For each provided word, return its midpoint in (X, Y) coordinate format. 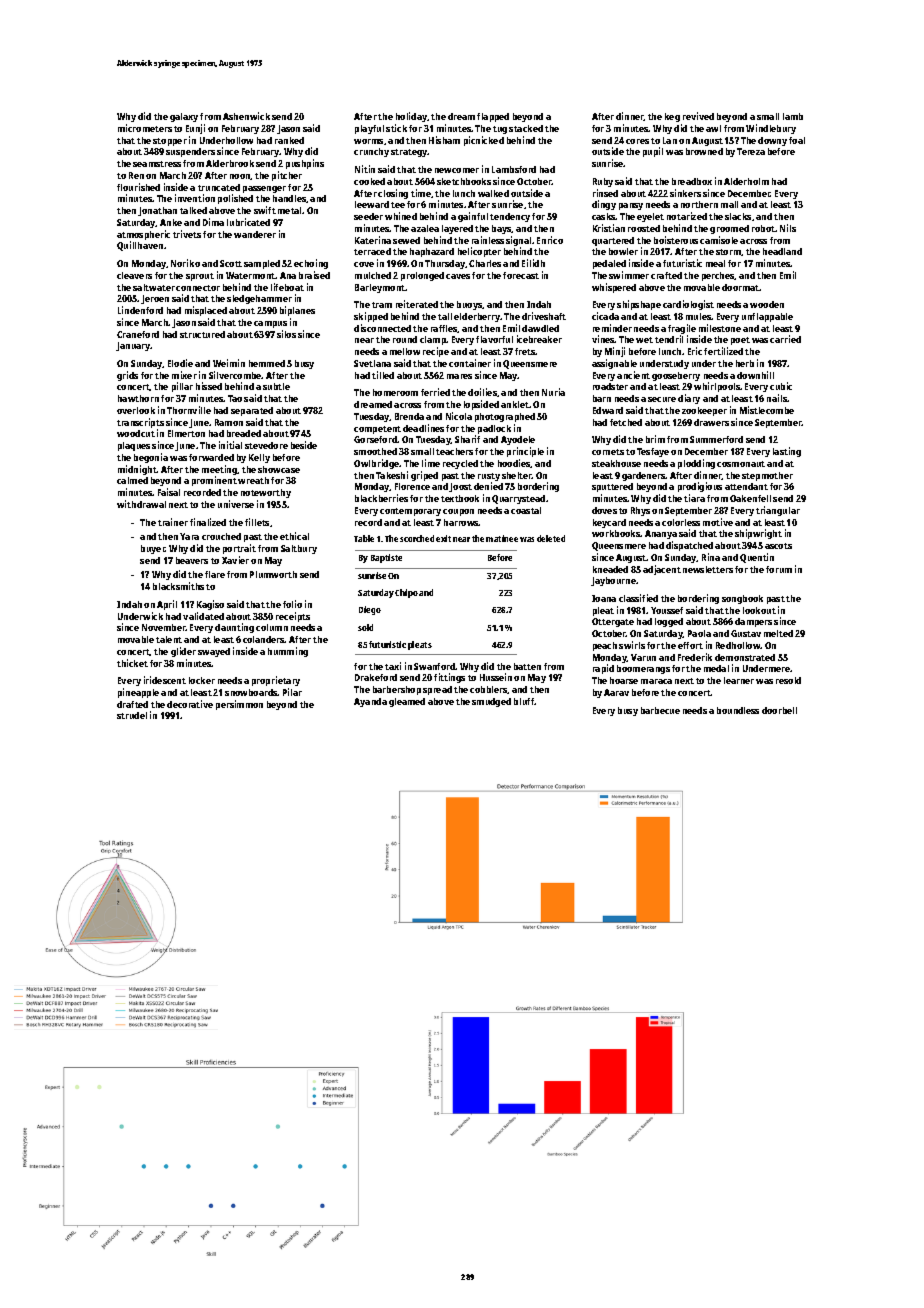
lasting (787, 452)
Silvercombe (235, 375)
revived (698, 116)
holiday (411, 117)
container (470, 363)
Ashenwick (246, 116)
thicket (132, 663)
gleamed (407, 702)
